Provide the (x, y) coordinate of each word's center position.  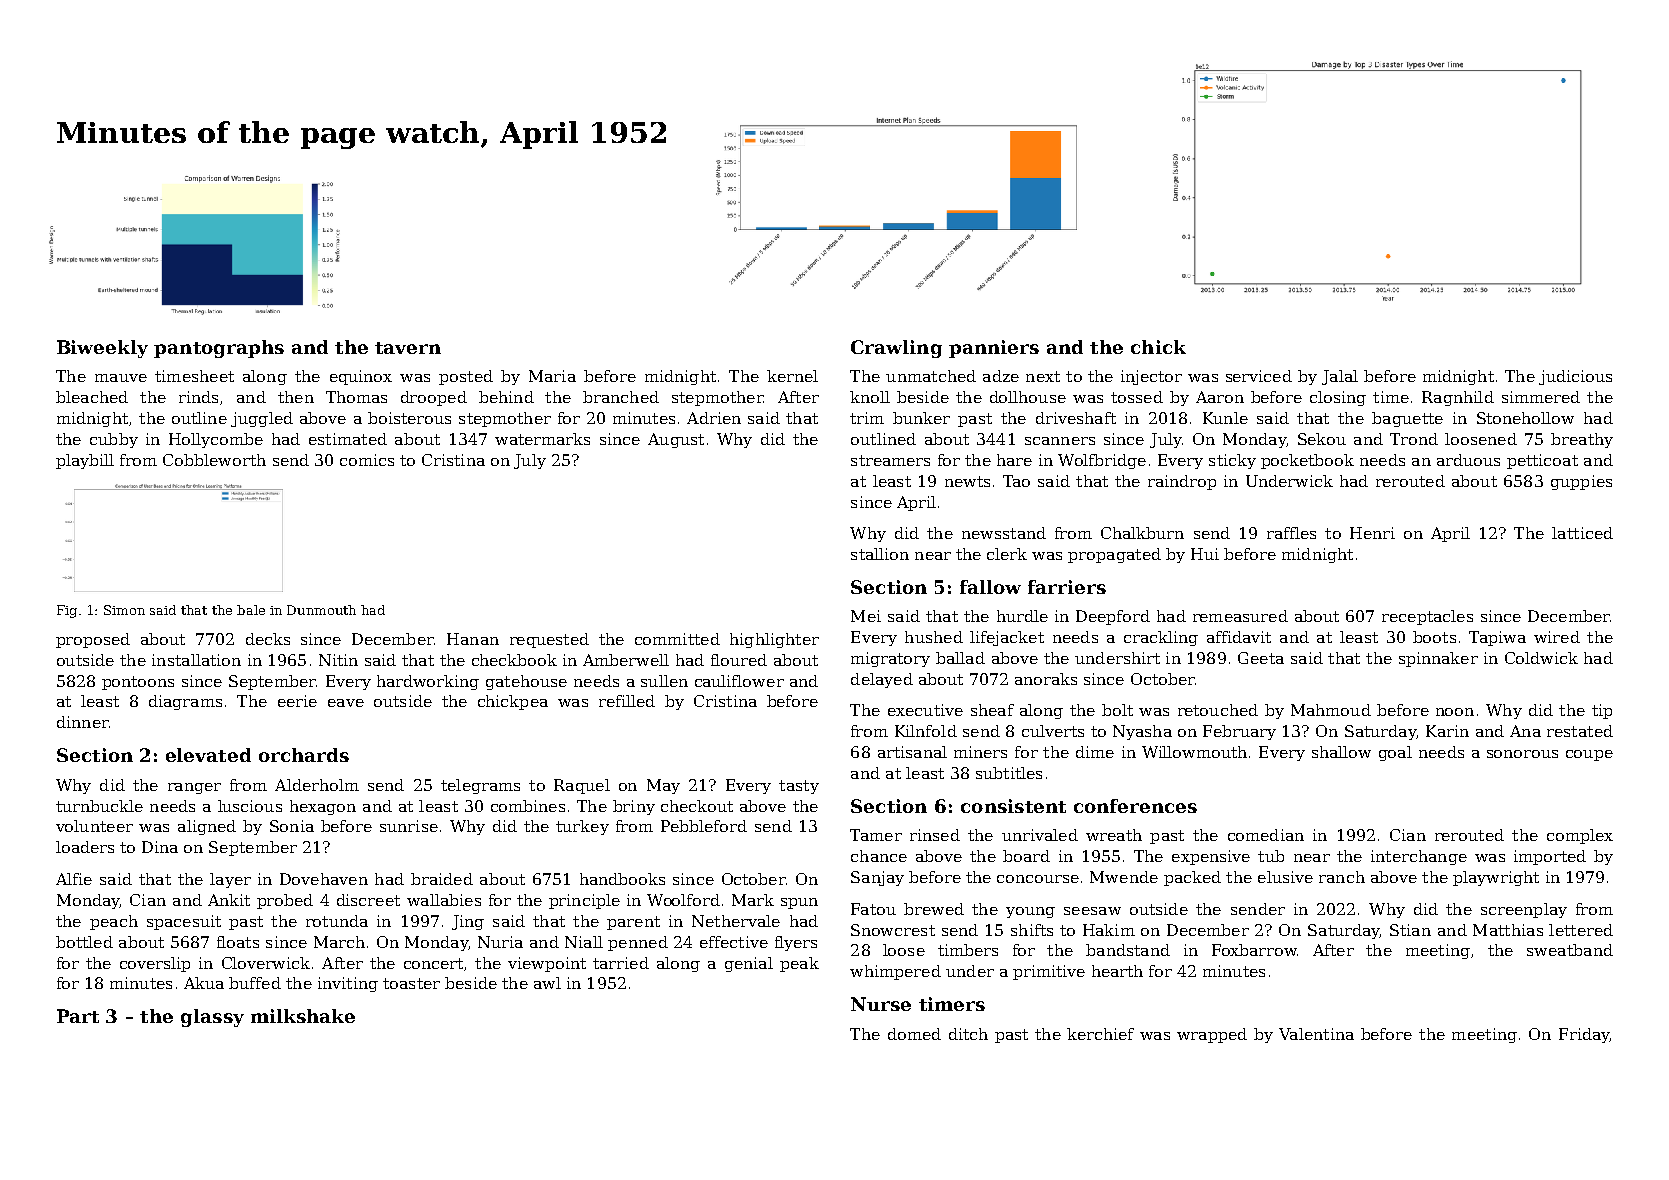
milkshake (303, 1016)
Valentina (1316, 1034)
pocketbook (1307, 461)
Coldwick (1541, 658)
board (1026, 856)
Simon (124, 610)
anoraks (1046, 679)
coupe (1589, 755)
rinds (198, 397)
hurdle (1022, 616)
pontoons (138, 683)
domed (914, 1034)
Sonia (292, 826)
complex (1580, 836)
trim (867, 418)
